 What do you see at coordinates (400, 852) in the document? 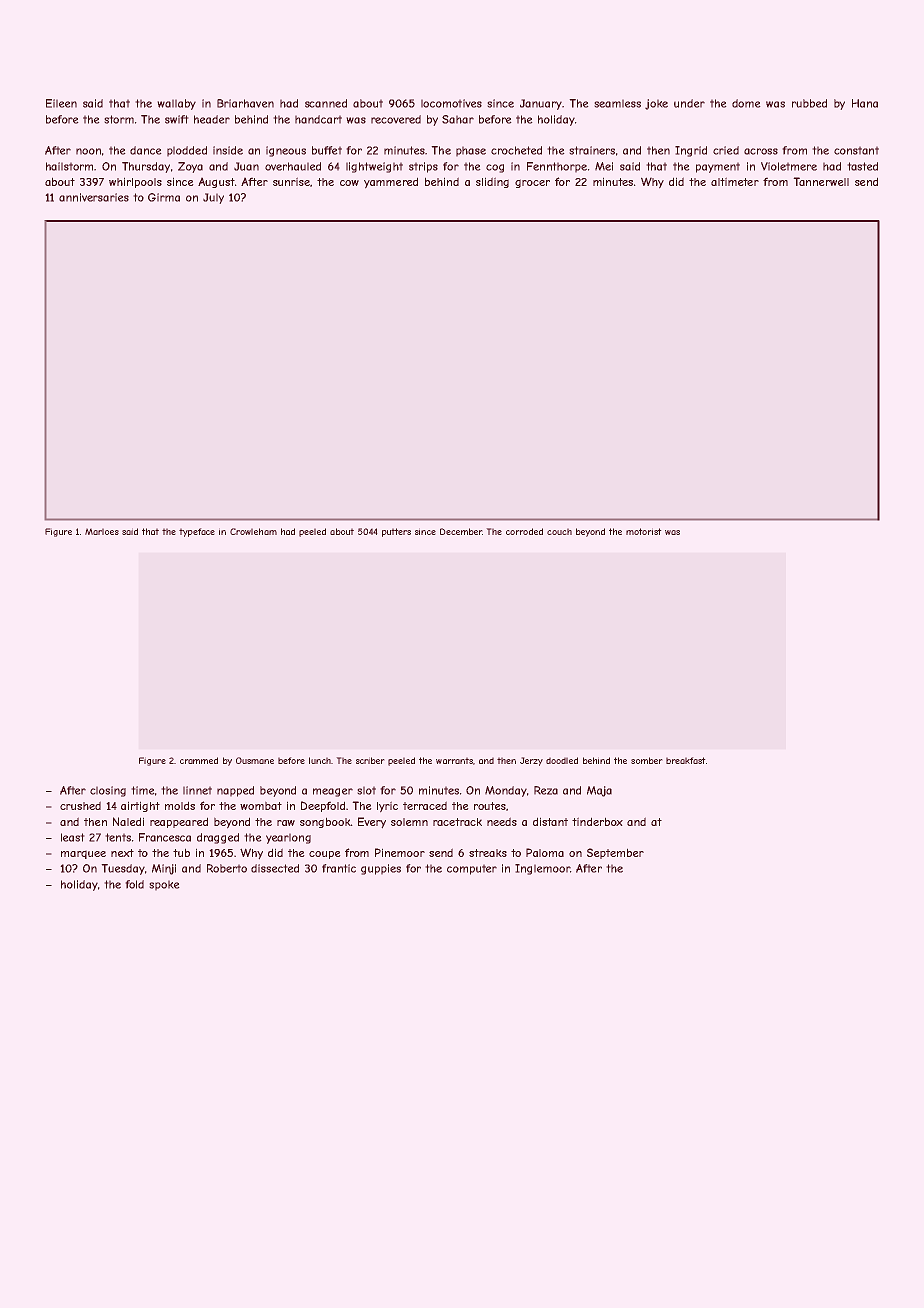
I see `Pinemoor` at bounding box center [400, 852].
